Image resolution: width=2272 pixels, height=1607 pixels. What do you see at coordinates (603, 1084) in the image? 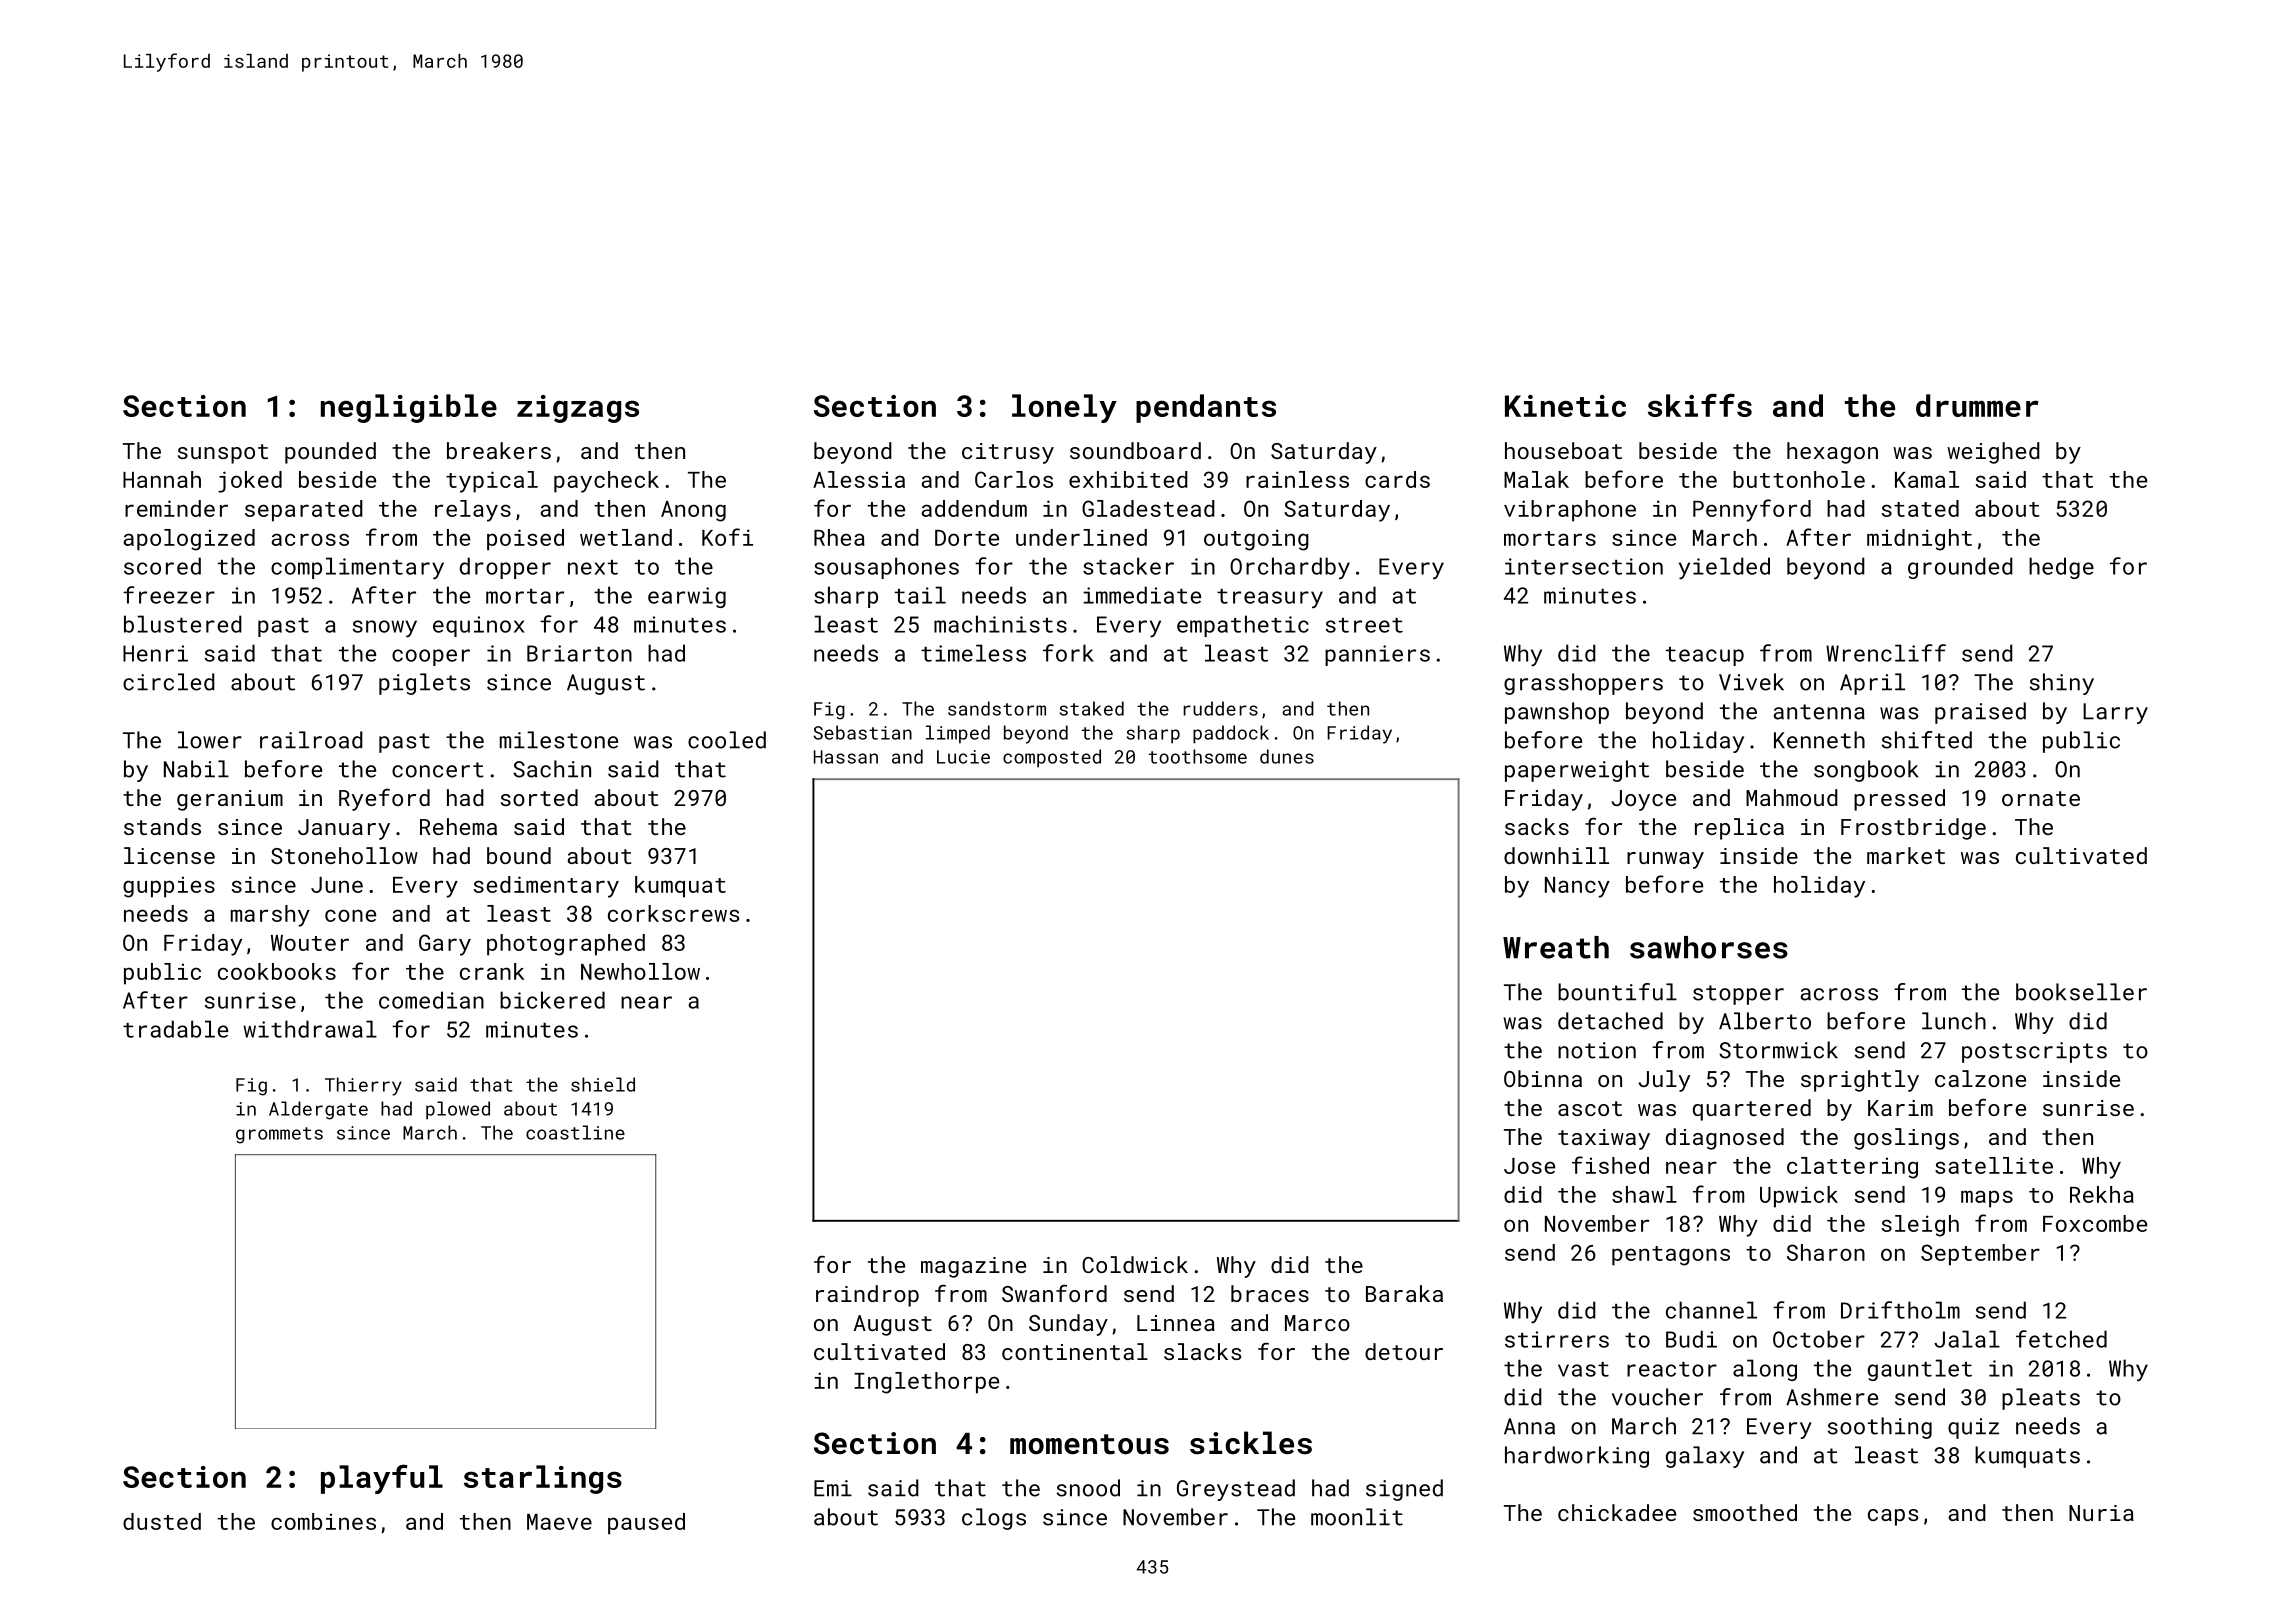
I see `shield` at bounding box center [603, 1084].
